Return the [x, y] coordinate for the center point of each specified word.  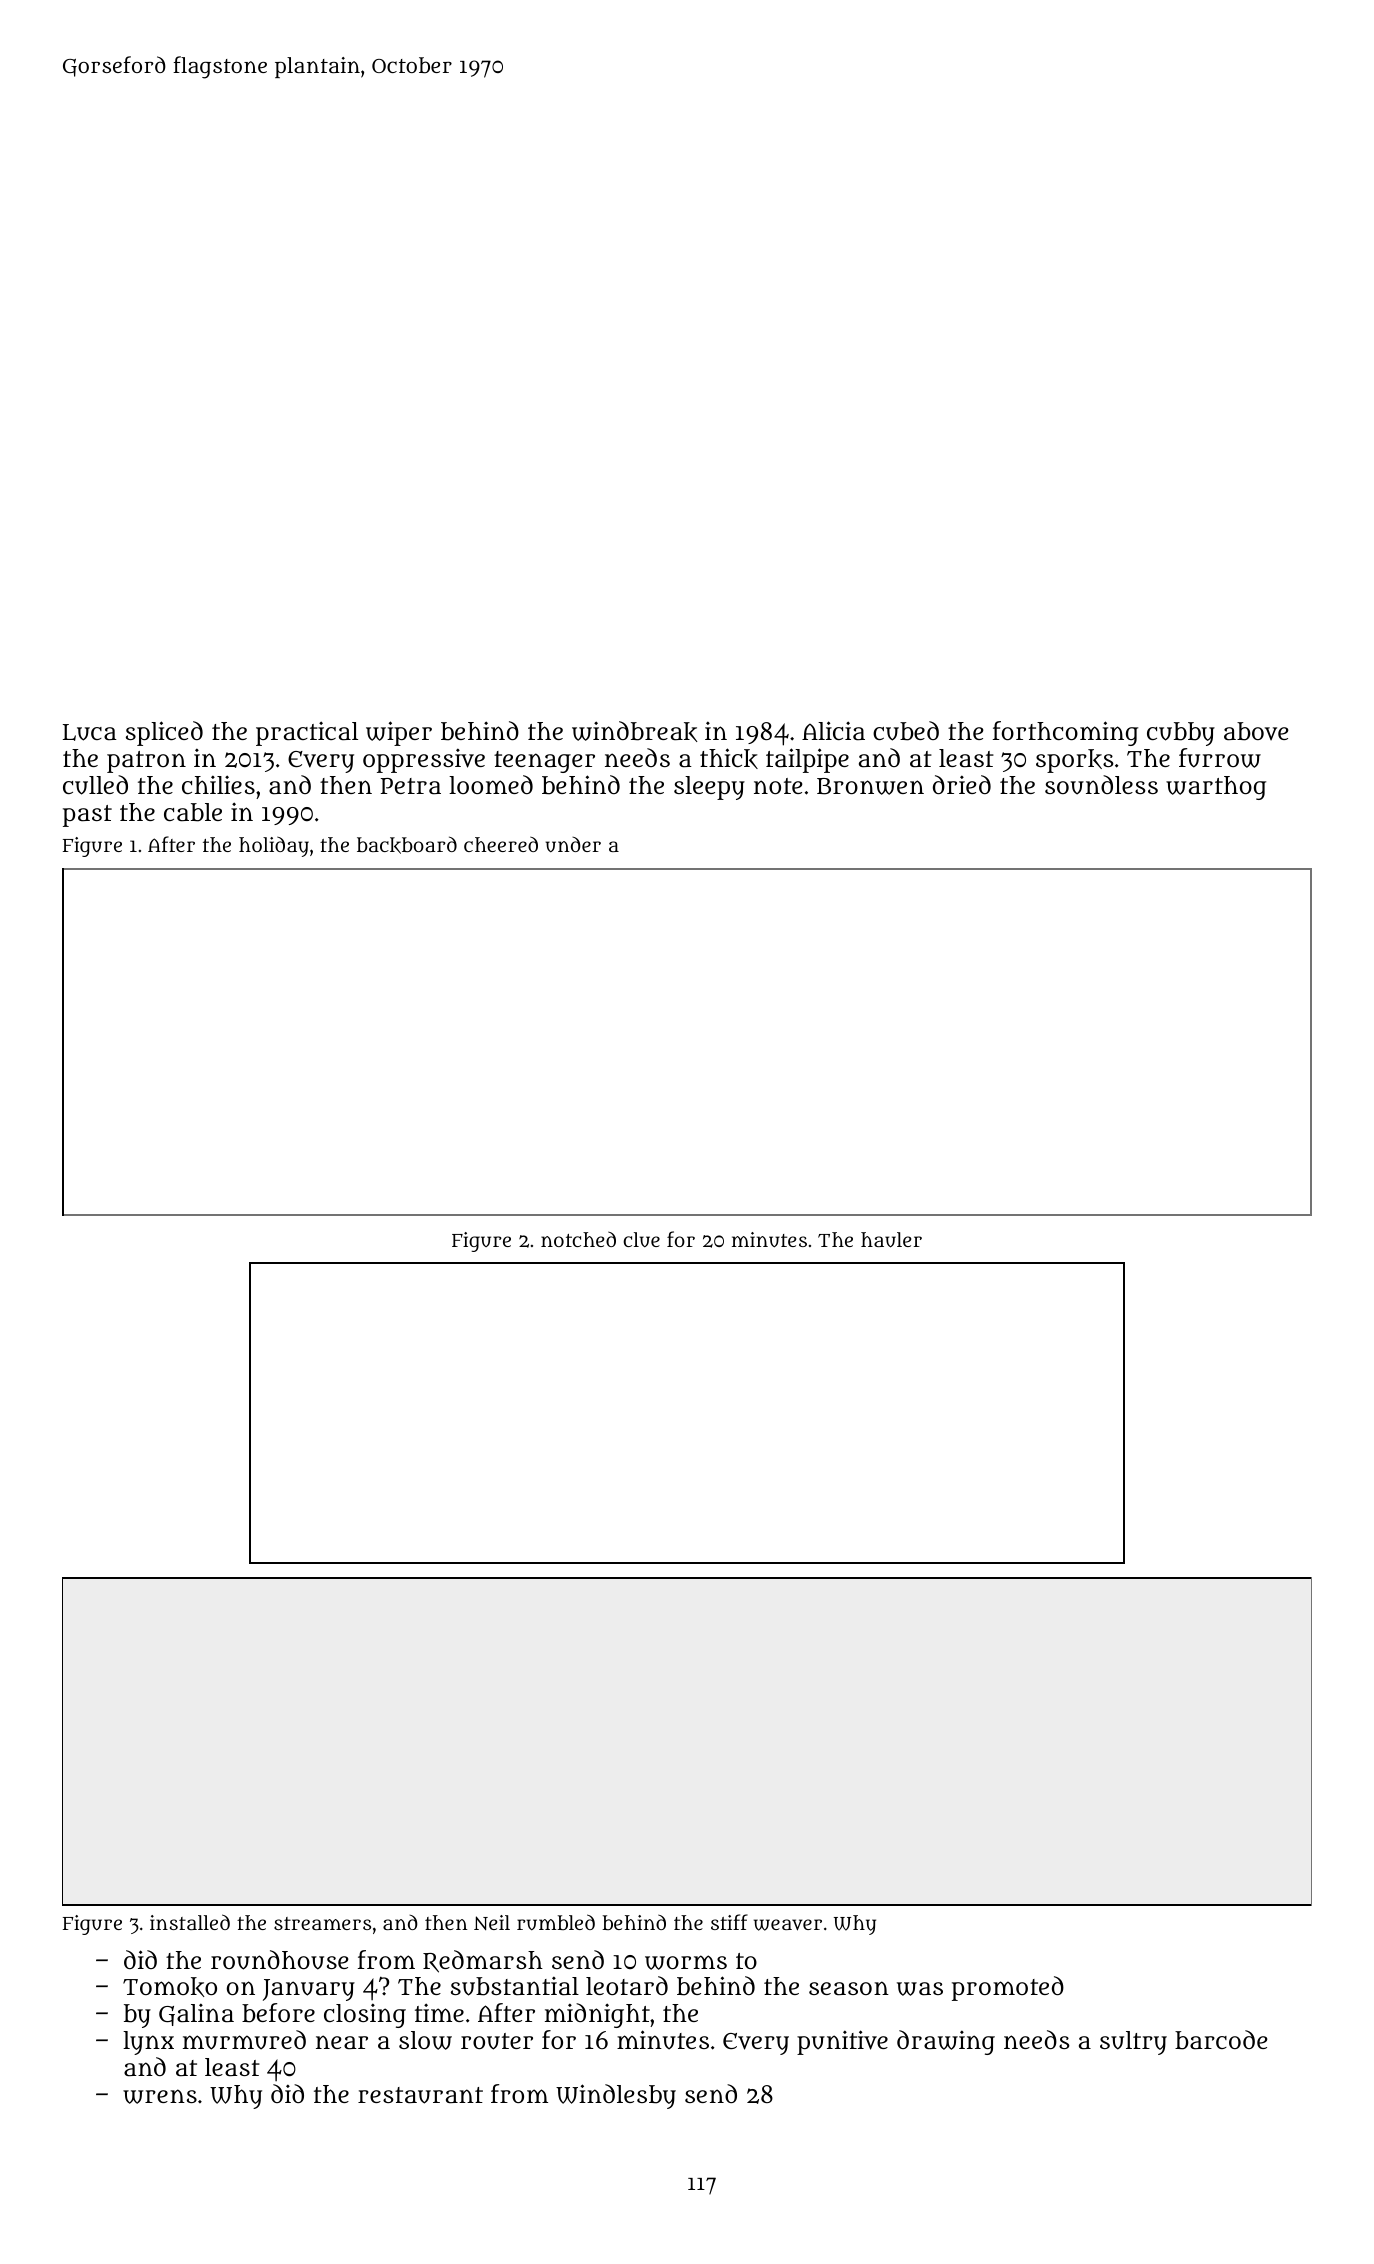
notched [578, 1239]
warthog [1216, 788]
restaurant [420, 2095]
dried [962, 784]
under [573, 844]
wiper [399, 733]
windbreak [634, 731]
